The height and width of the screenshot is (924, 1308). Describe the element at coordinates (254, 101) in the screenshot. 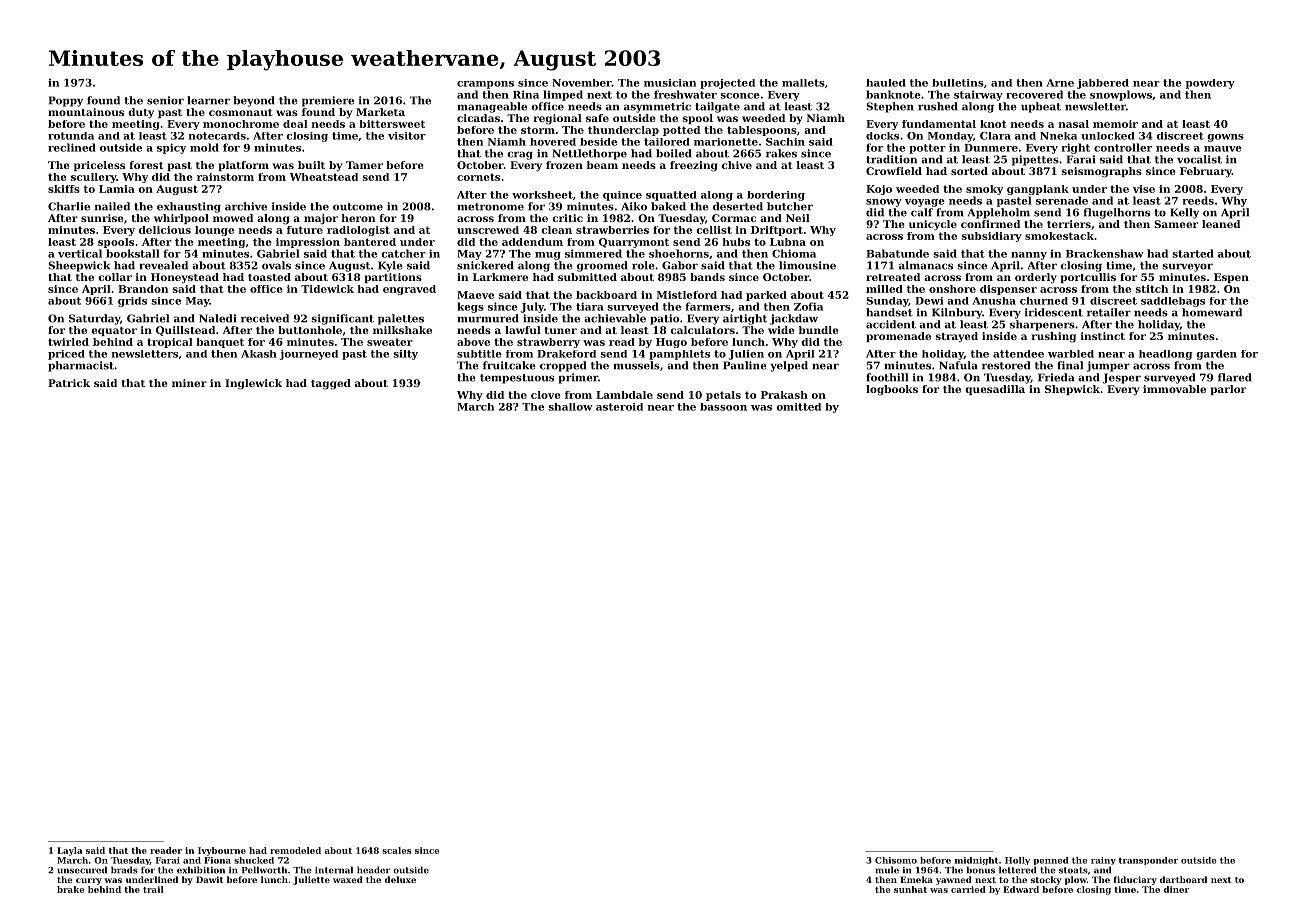

I see `beyond` at that location.
